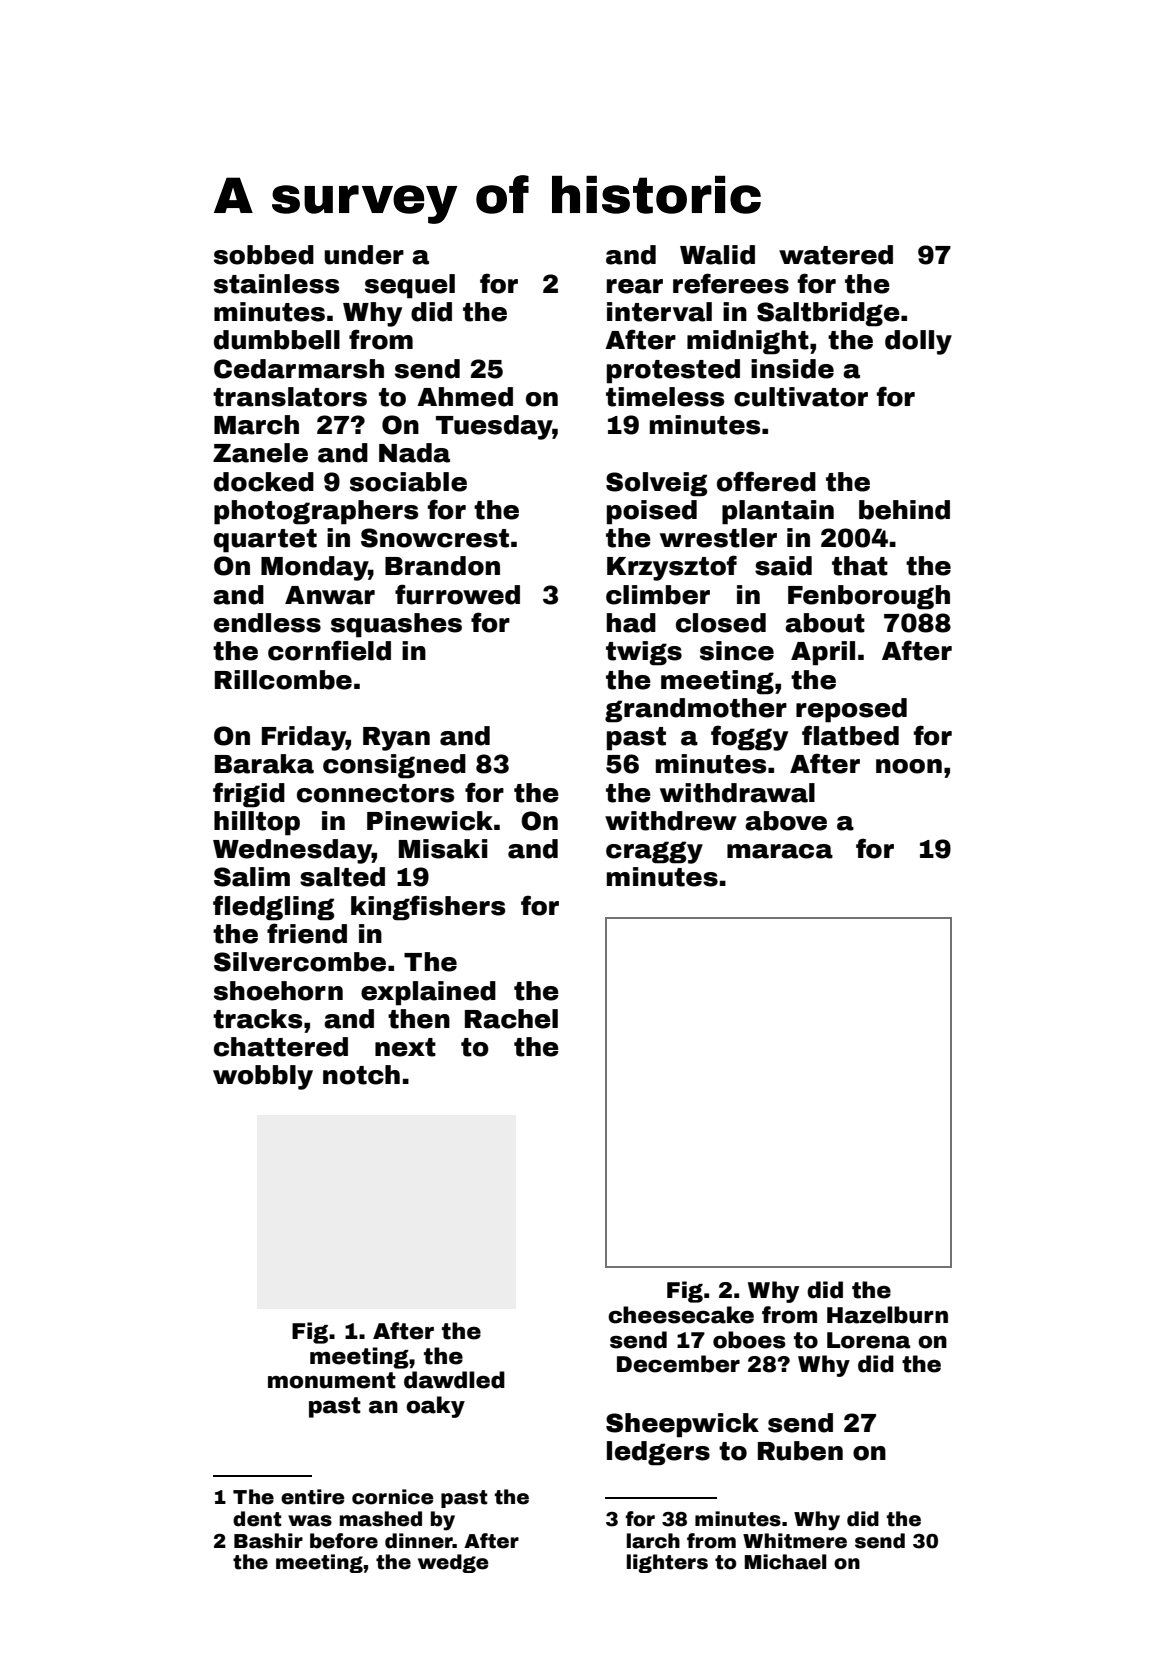 This image has height=1654, width=1165. What do you see at coordinates (887, 1315) in the image?
I see `Hazelburn` at bounding box center [887, 1315].
